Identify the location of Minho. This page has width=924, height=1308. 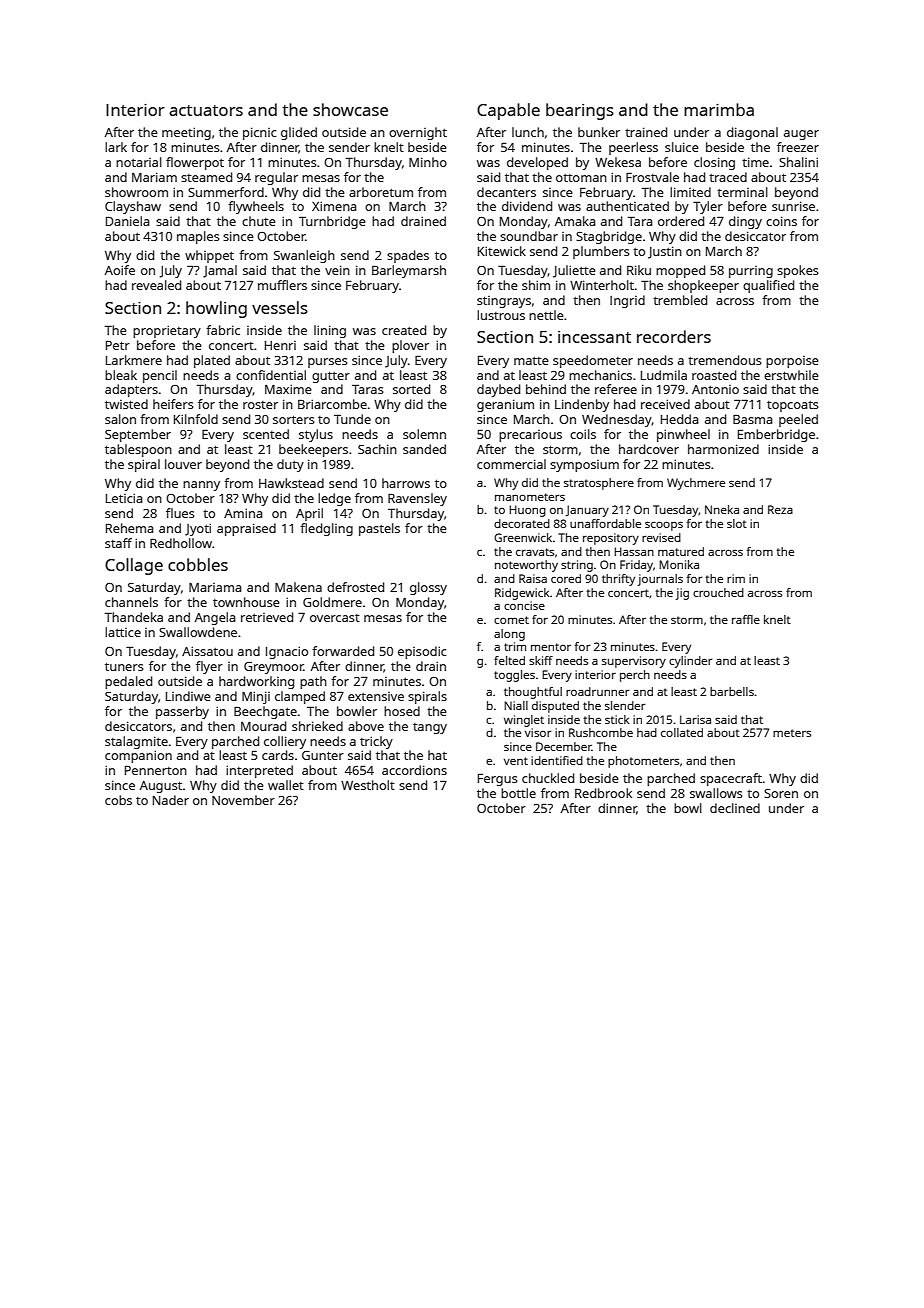
(428, 162).
